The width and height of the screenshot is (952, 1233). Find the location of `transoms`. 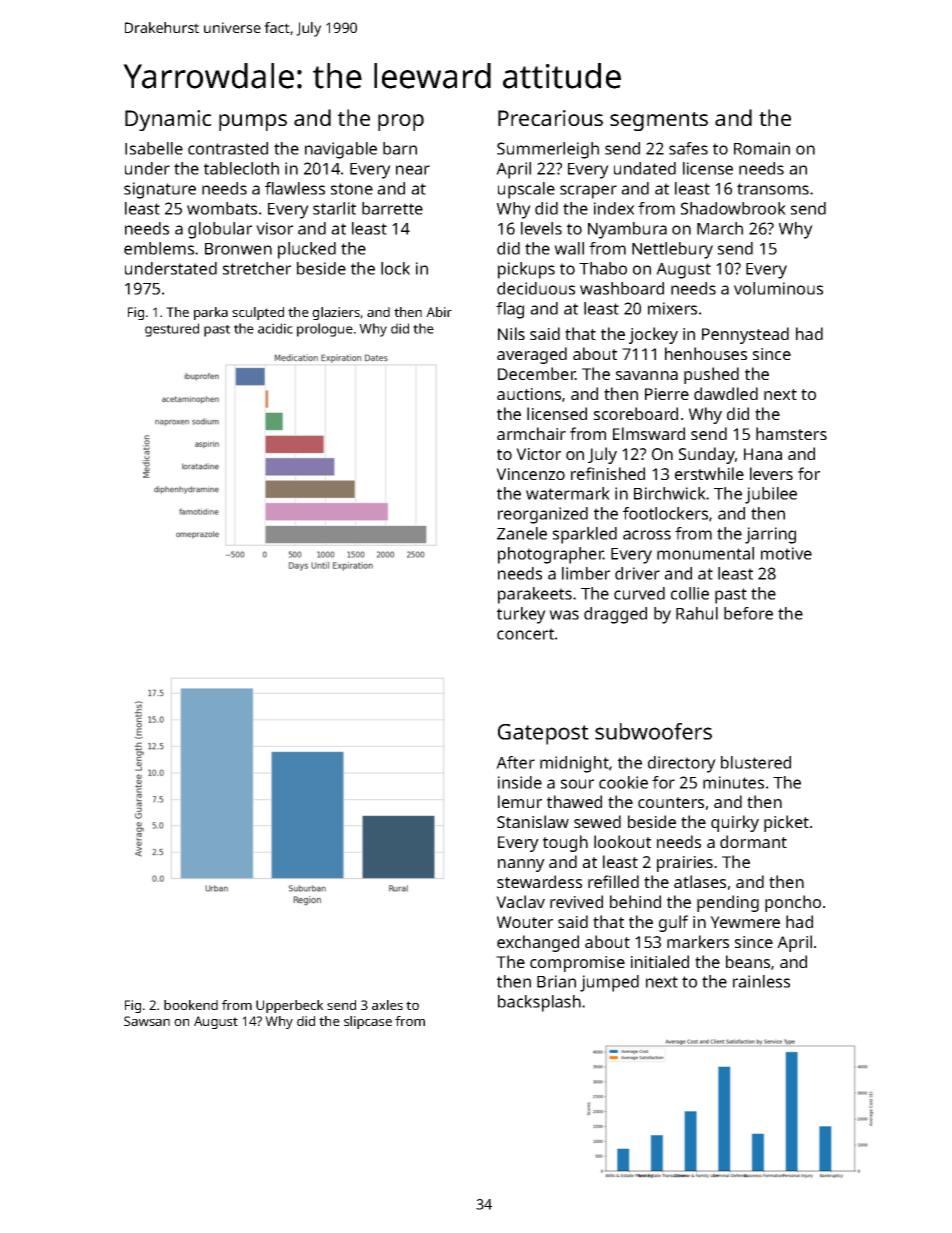

transoms is located at coordinates (773, 189).
